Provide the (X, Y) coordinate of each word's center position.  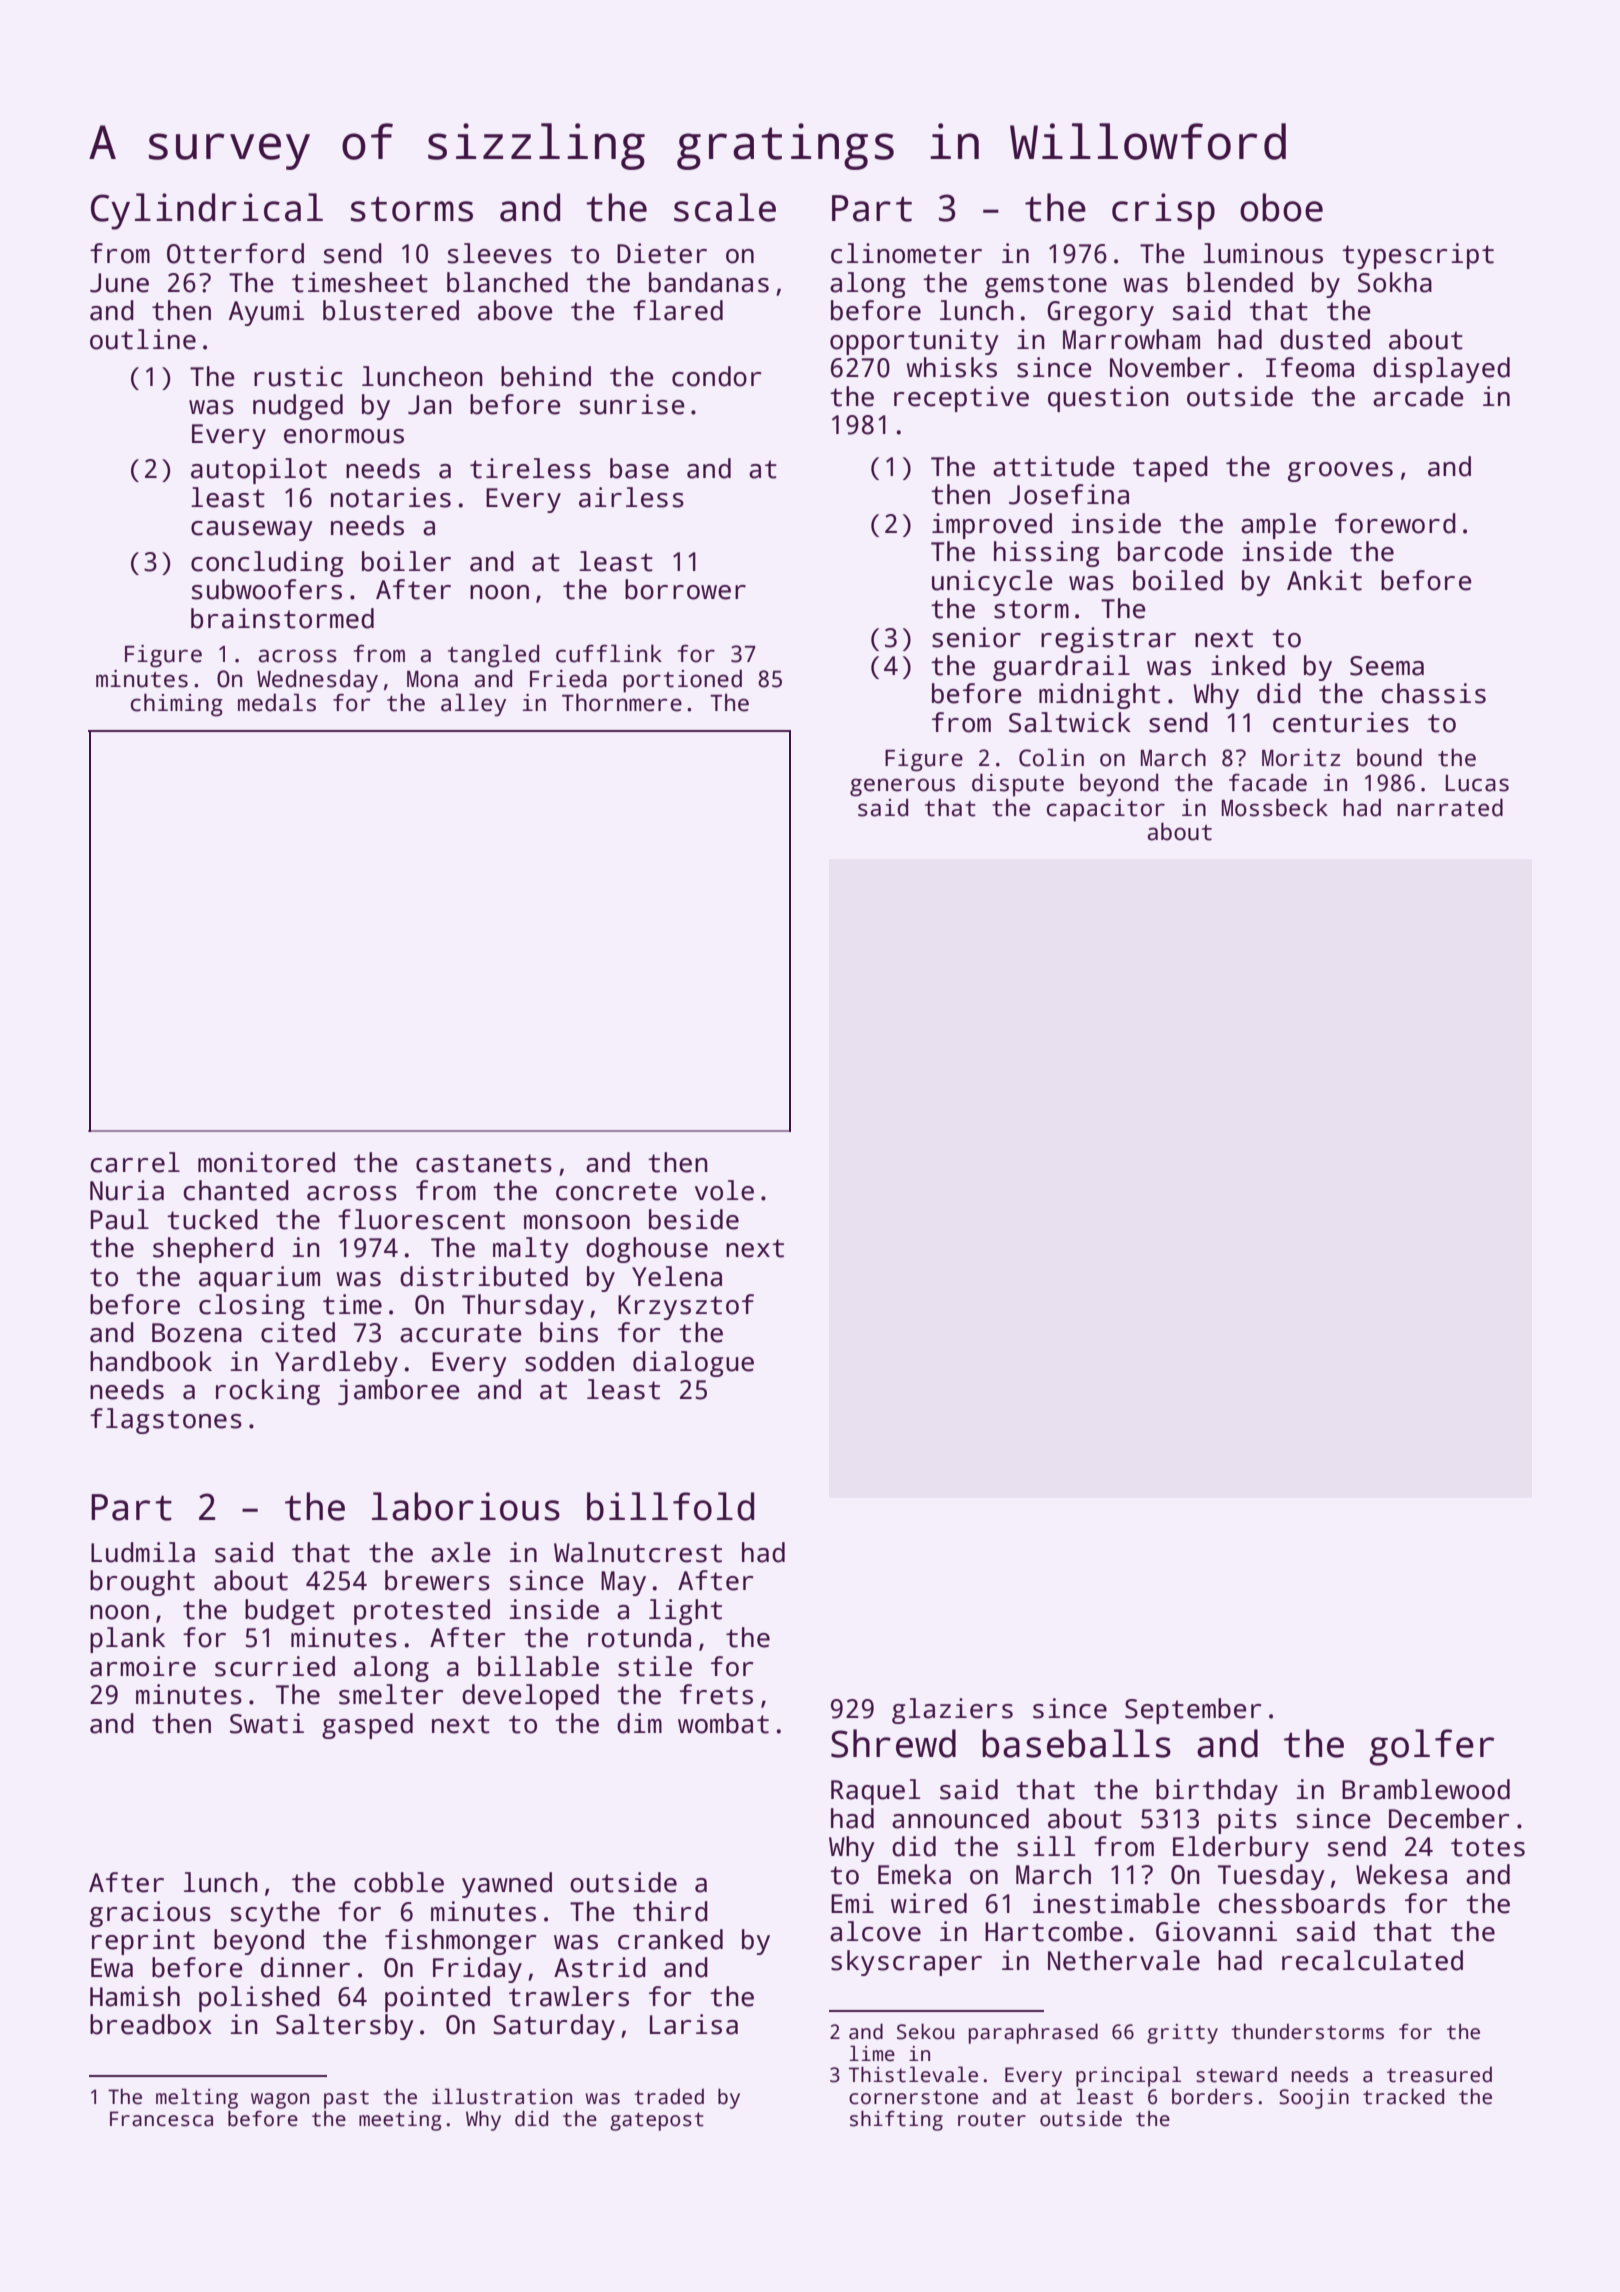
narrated (1450, 807)
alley (473, 705)
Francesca (161, 2119)
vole (724, 1190)
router (992, 2119)
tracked (1403, 2096)
